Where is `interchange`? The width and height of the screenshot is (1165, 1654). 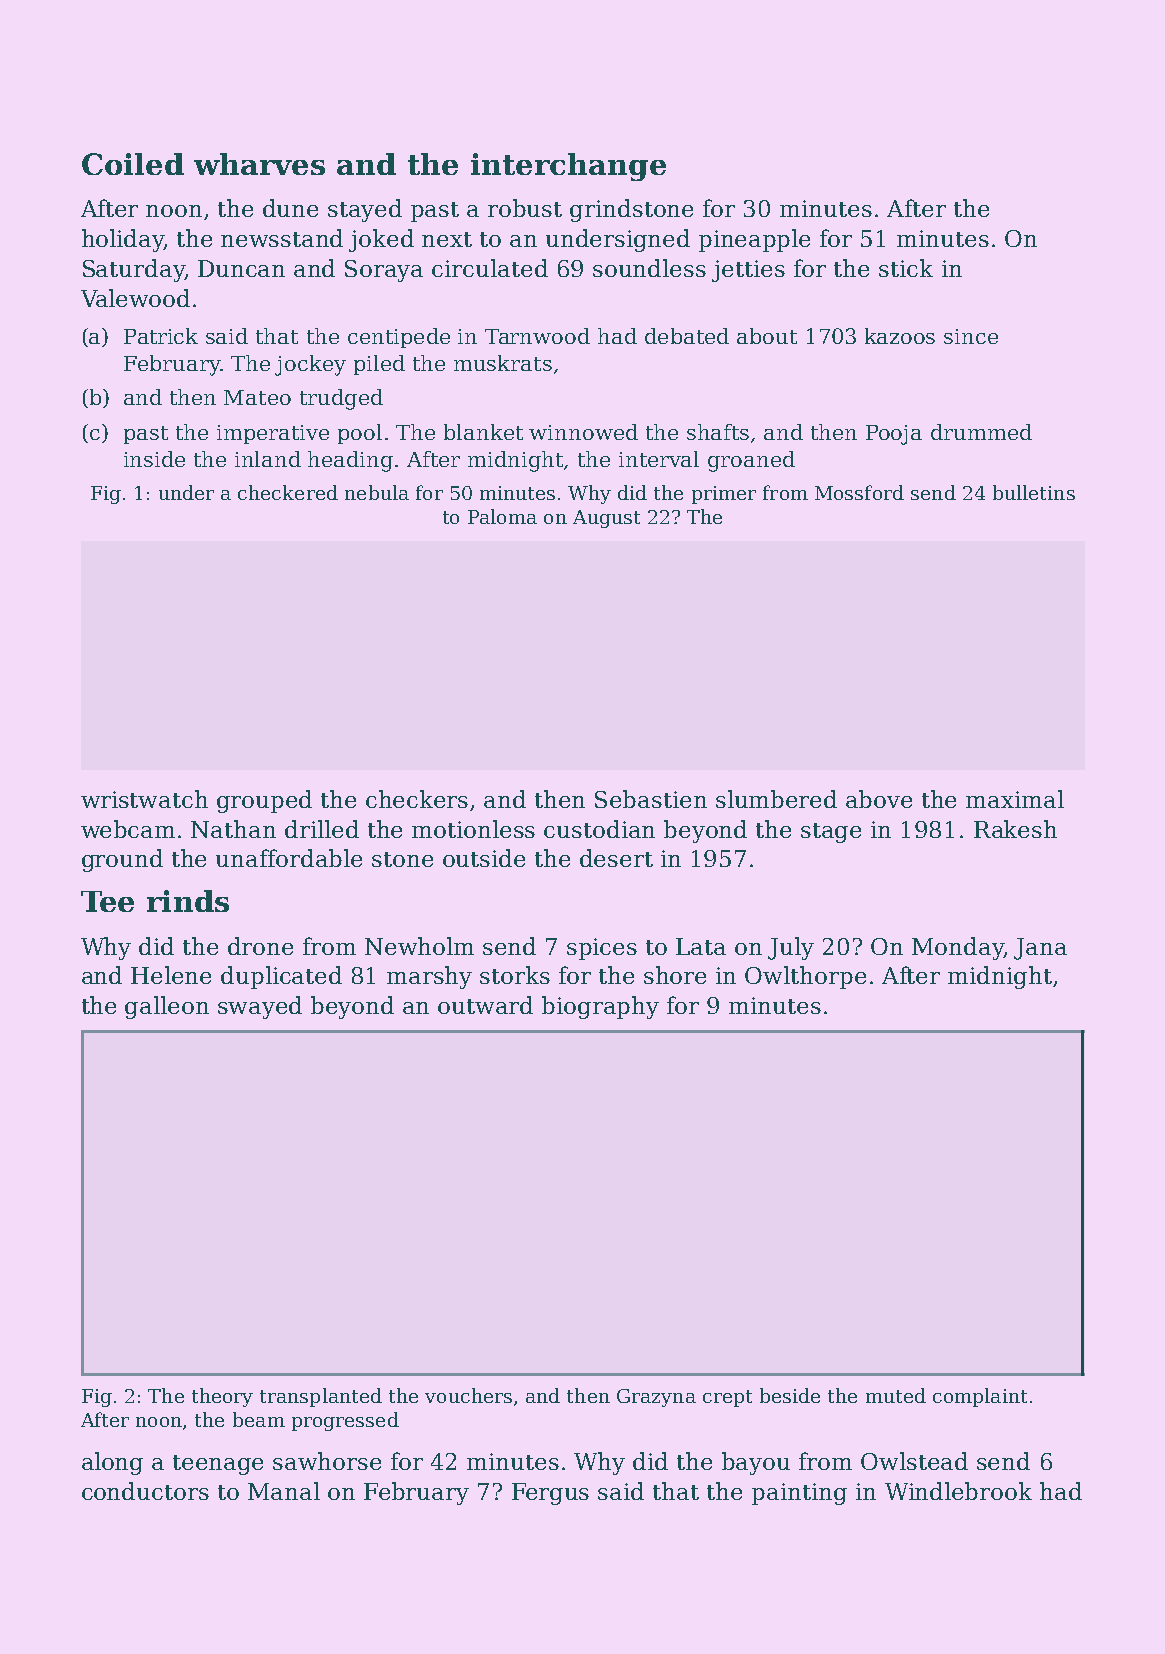 interchange is located at coordinates (568, 167).
